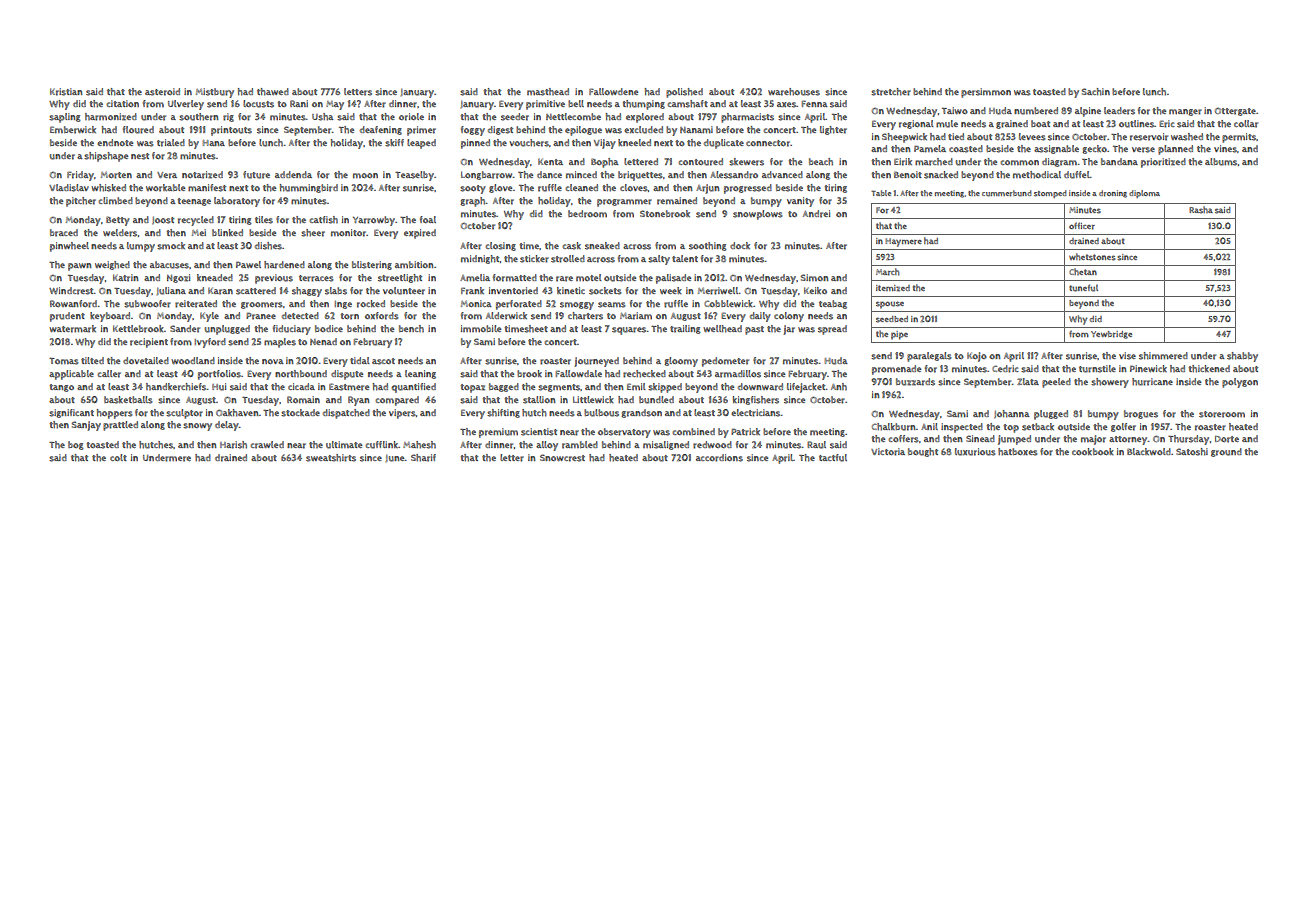  I want to click on gloomy, so click(681, 362).
